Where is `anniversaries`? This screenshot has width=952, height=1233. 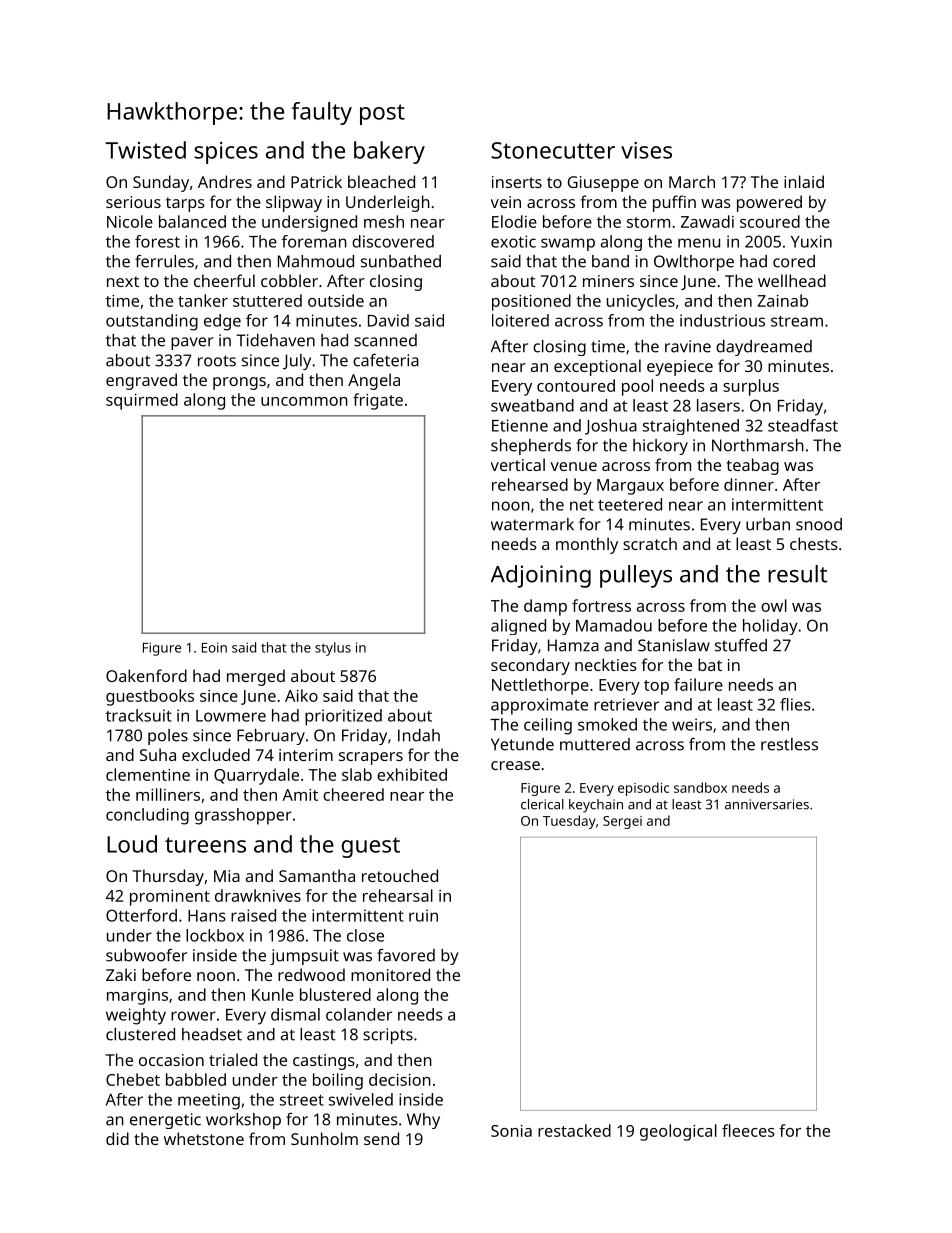
anniversaries is located at coordinates (767, 804).
